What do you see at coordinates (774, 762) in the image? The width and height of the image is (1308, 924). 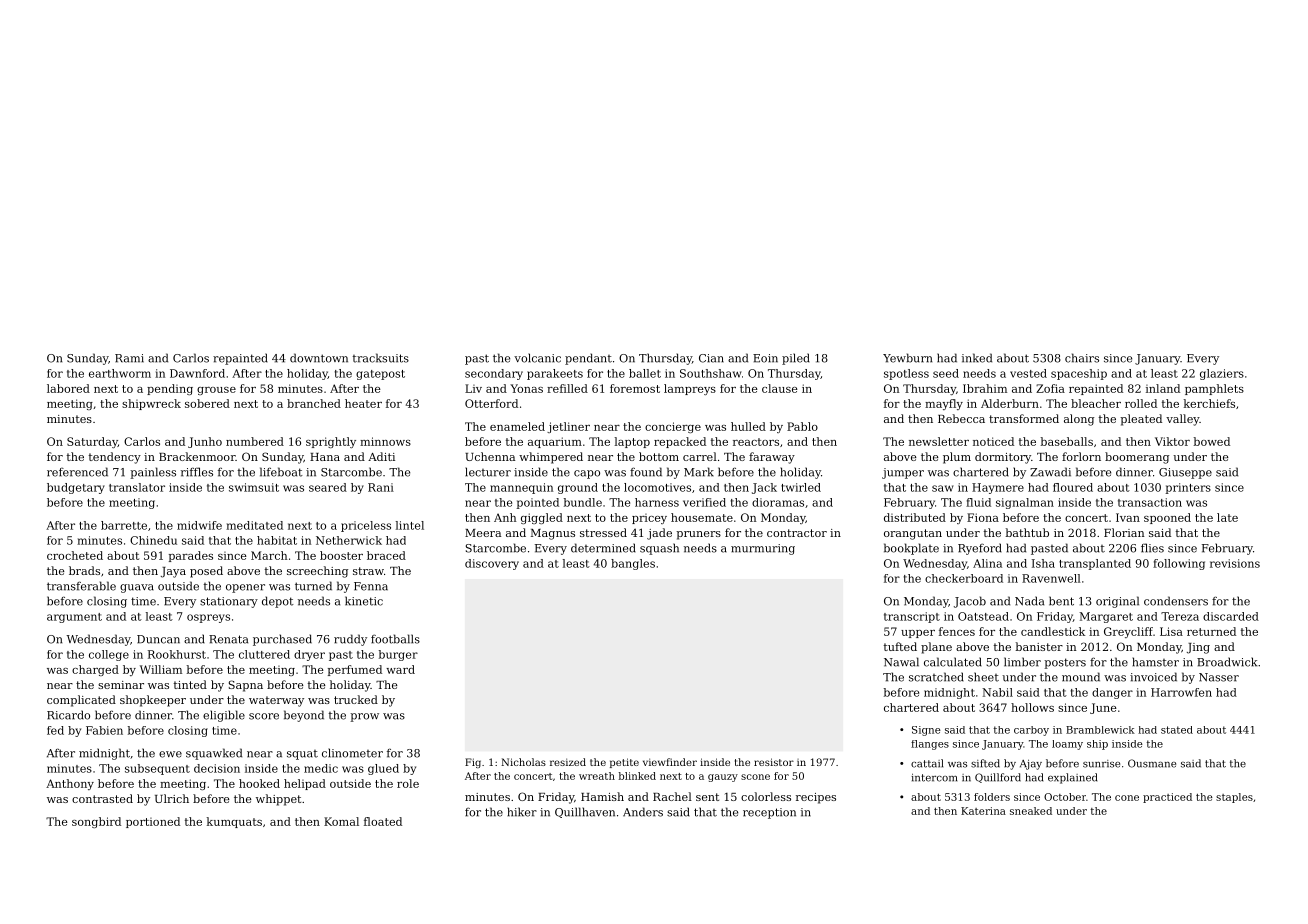 I see `resistor` at bounding box center [774, 762].
